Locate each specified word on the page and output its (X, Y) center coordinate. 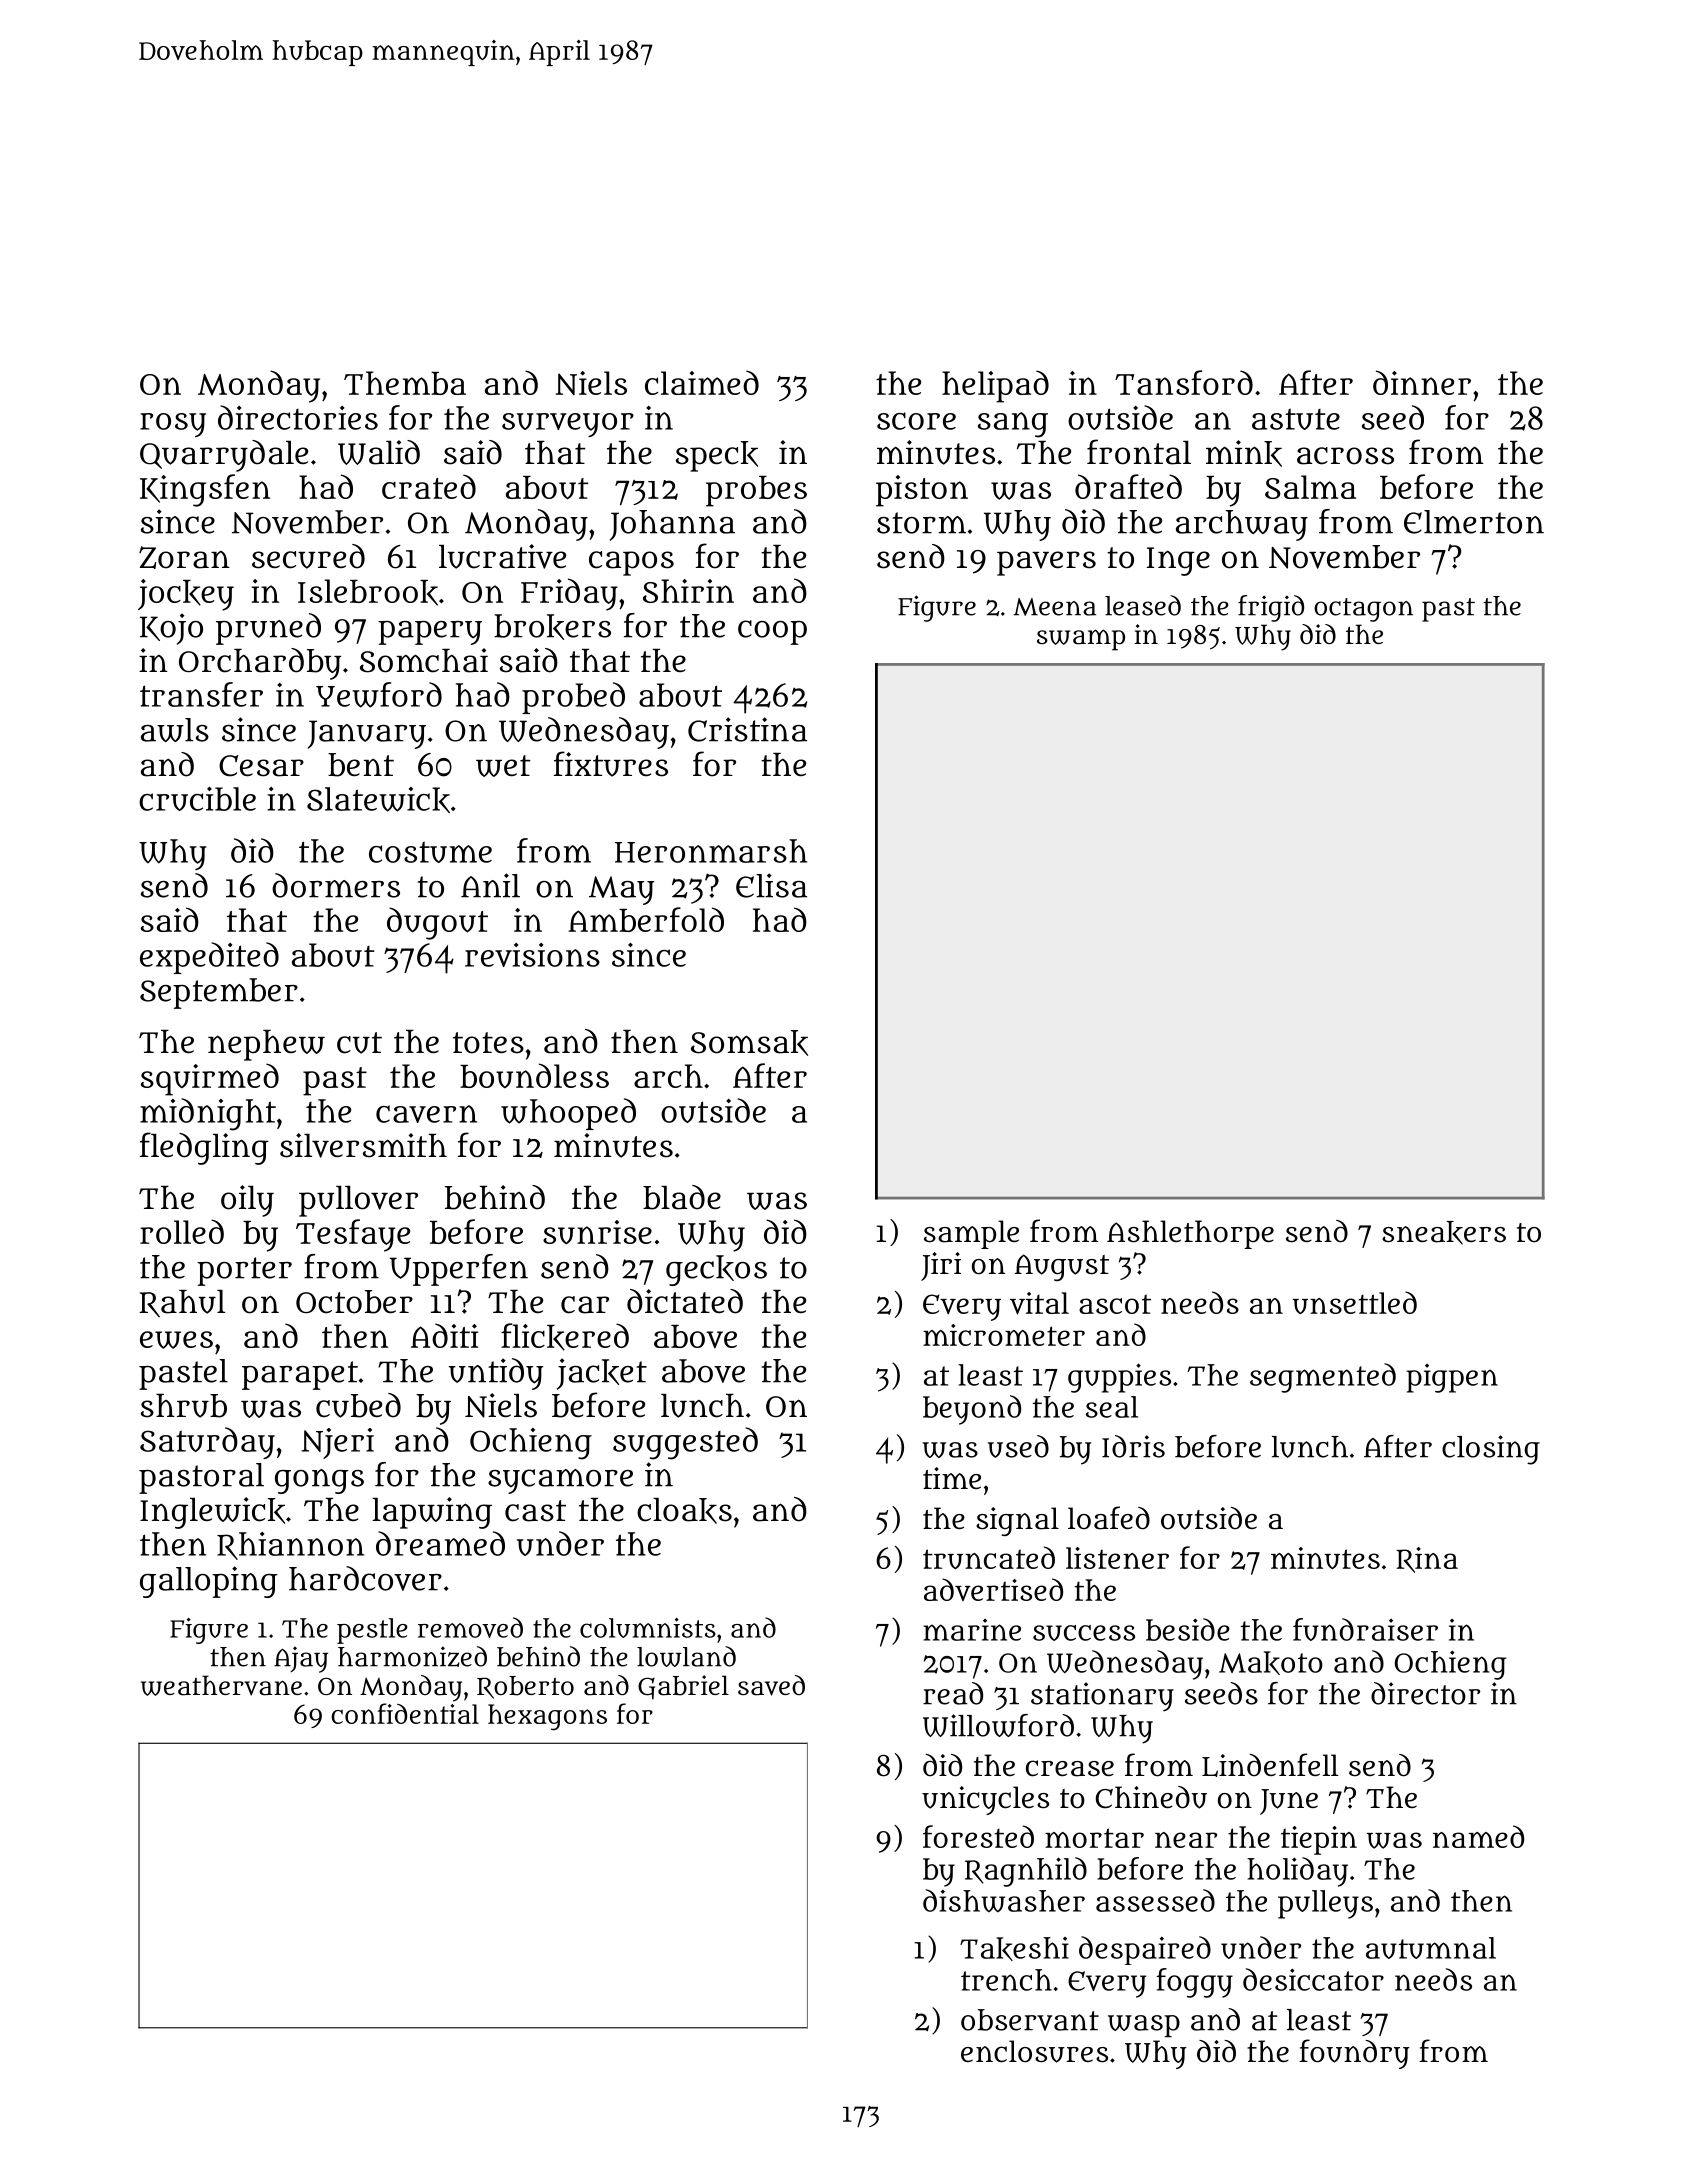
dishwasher (1004, 1900)
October (354, 1302)
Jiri (941, 1266)
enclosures (1034, 2051)
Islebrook (368, 592)
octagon (1363, 610)
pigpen (1452, 1378)
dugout (437, 923)
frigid (1271, 608)
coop (772, 632)
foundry (1354, 2054)
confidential (405, 1713)
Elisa (771, 885)
